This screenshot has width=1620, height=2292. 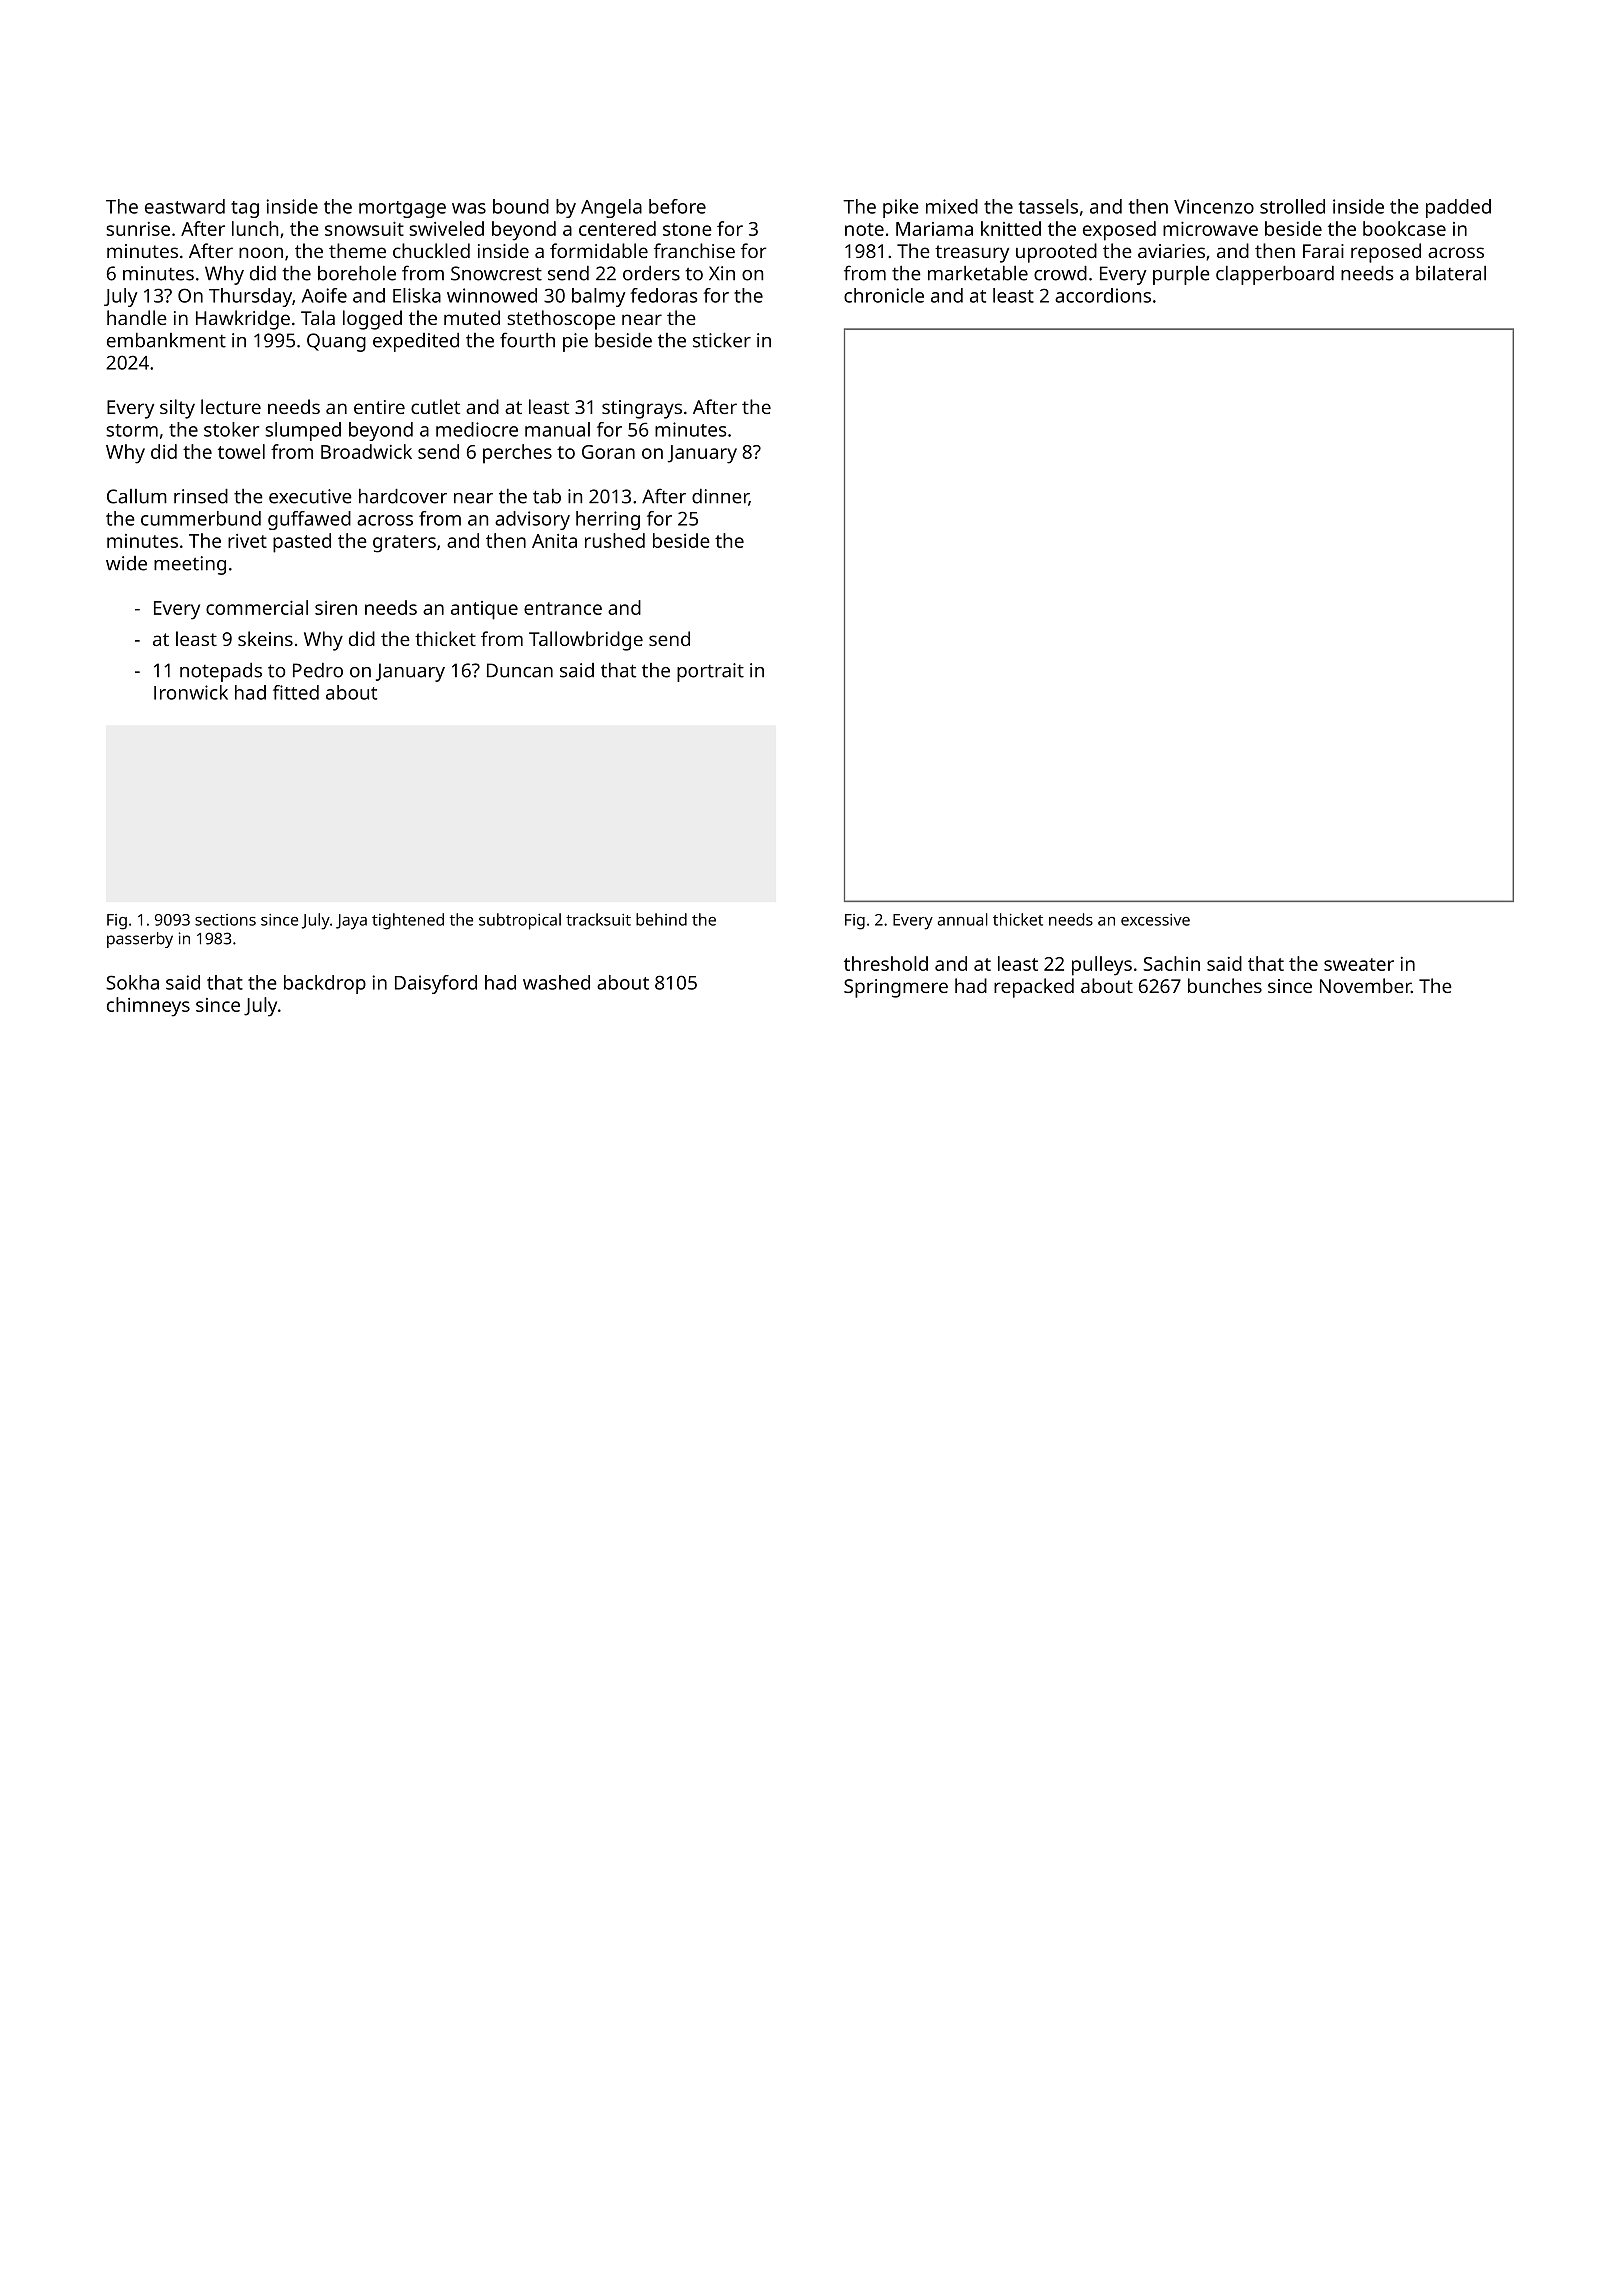 What do you see at coordinates (1458, 208) in the screenshot?
I see `padded` at bounding box center [1458, 208].
